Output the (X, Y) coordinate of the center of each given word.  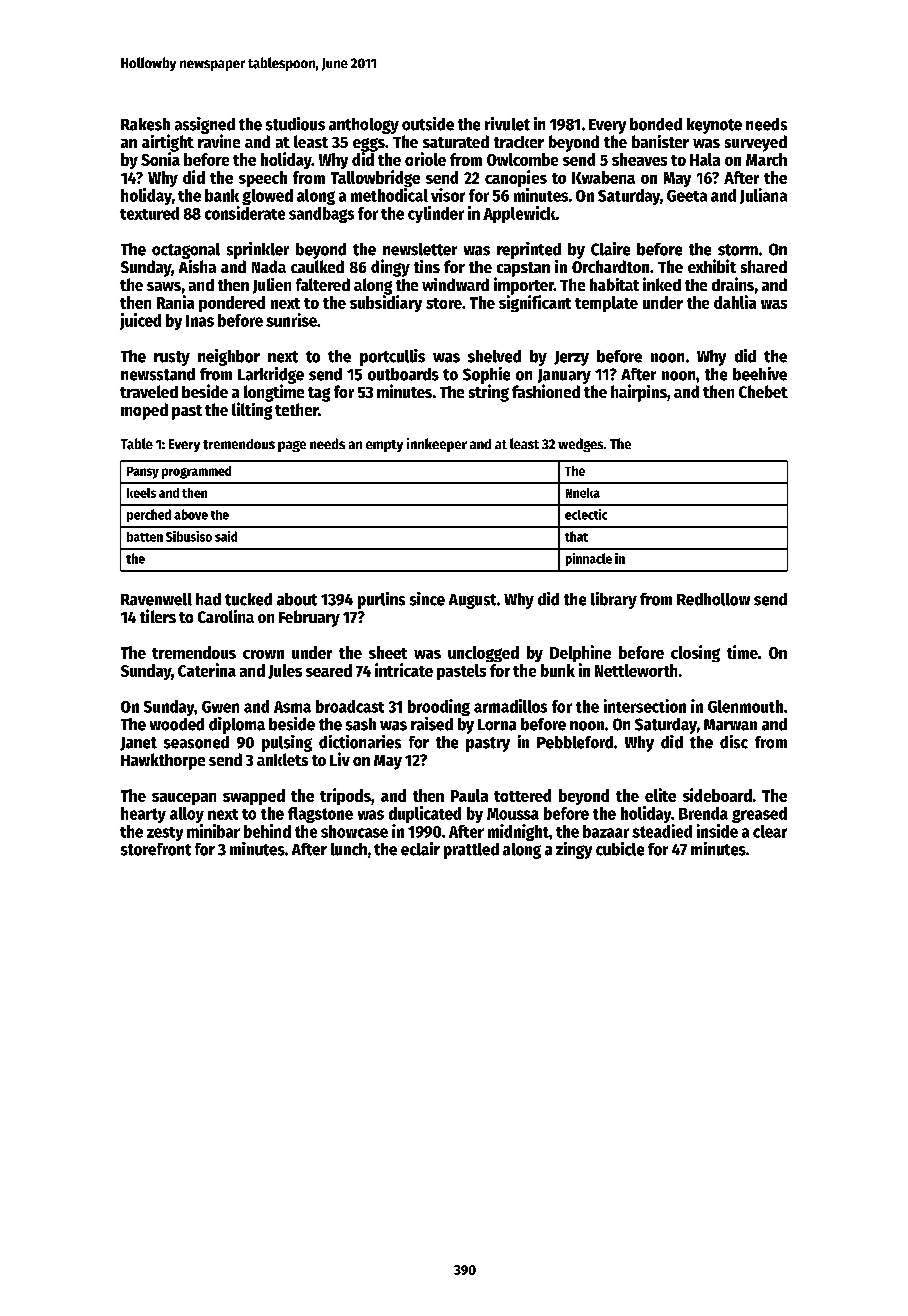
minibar (213, 831)
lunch (349, 849)
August (472, 601)
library (614, 600)
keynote (714, 126)
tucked (248, 599)
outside (428, 124)
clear (770, 831)
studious (295, 124)
